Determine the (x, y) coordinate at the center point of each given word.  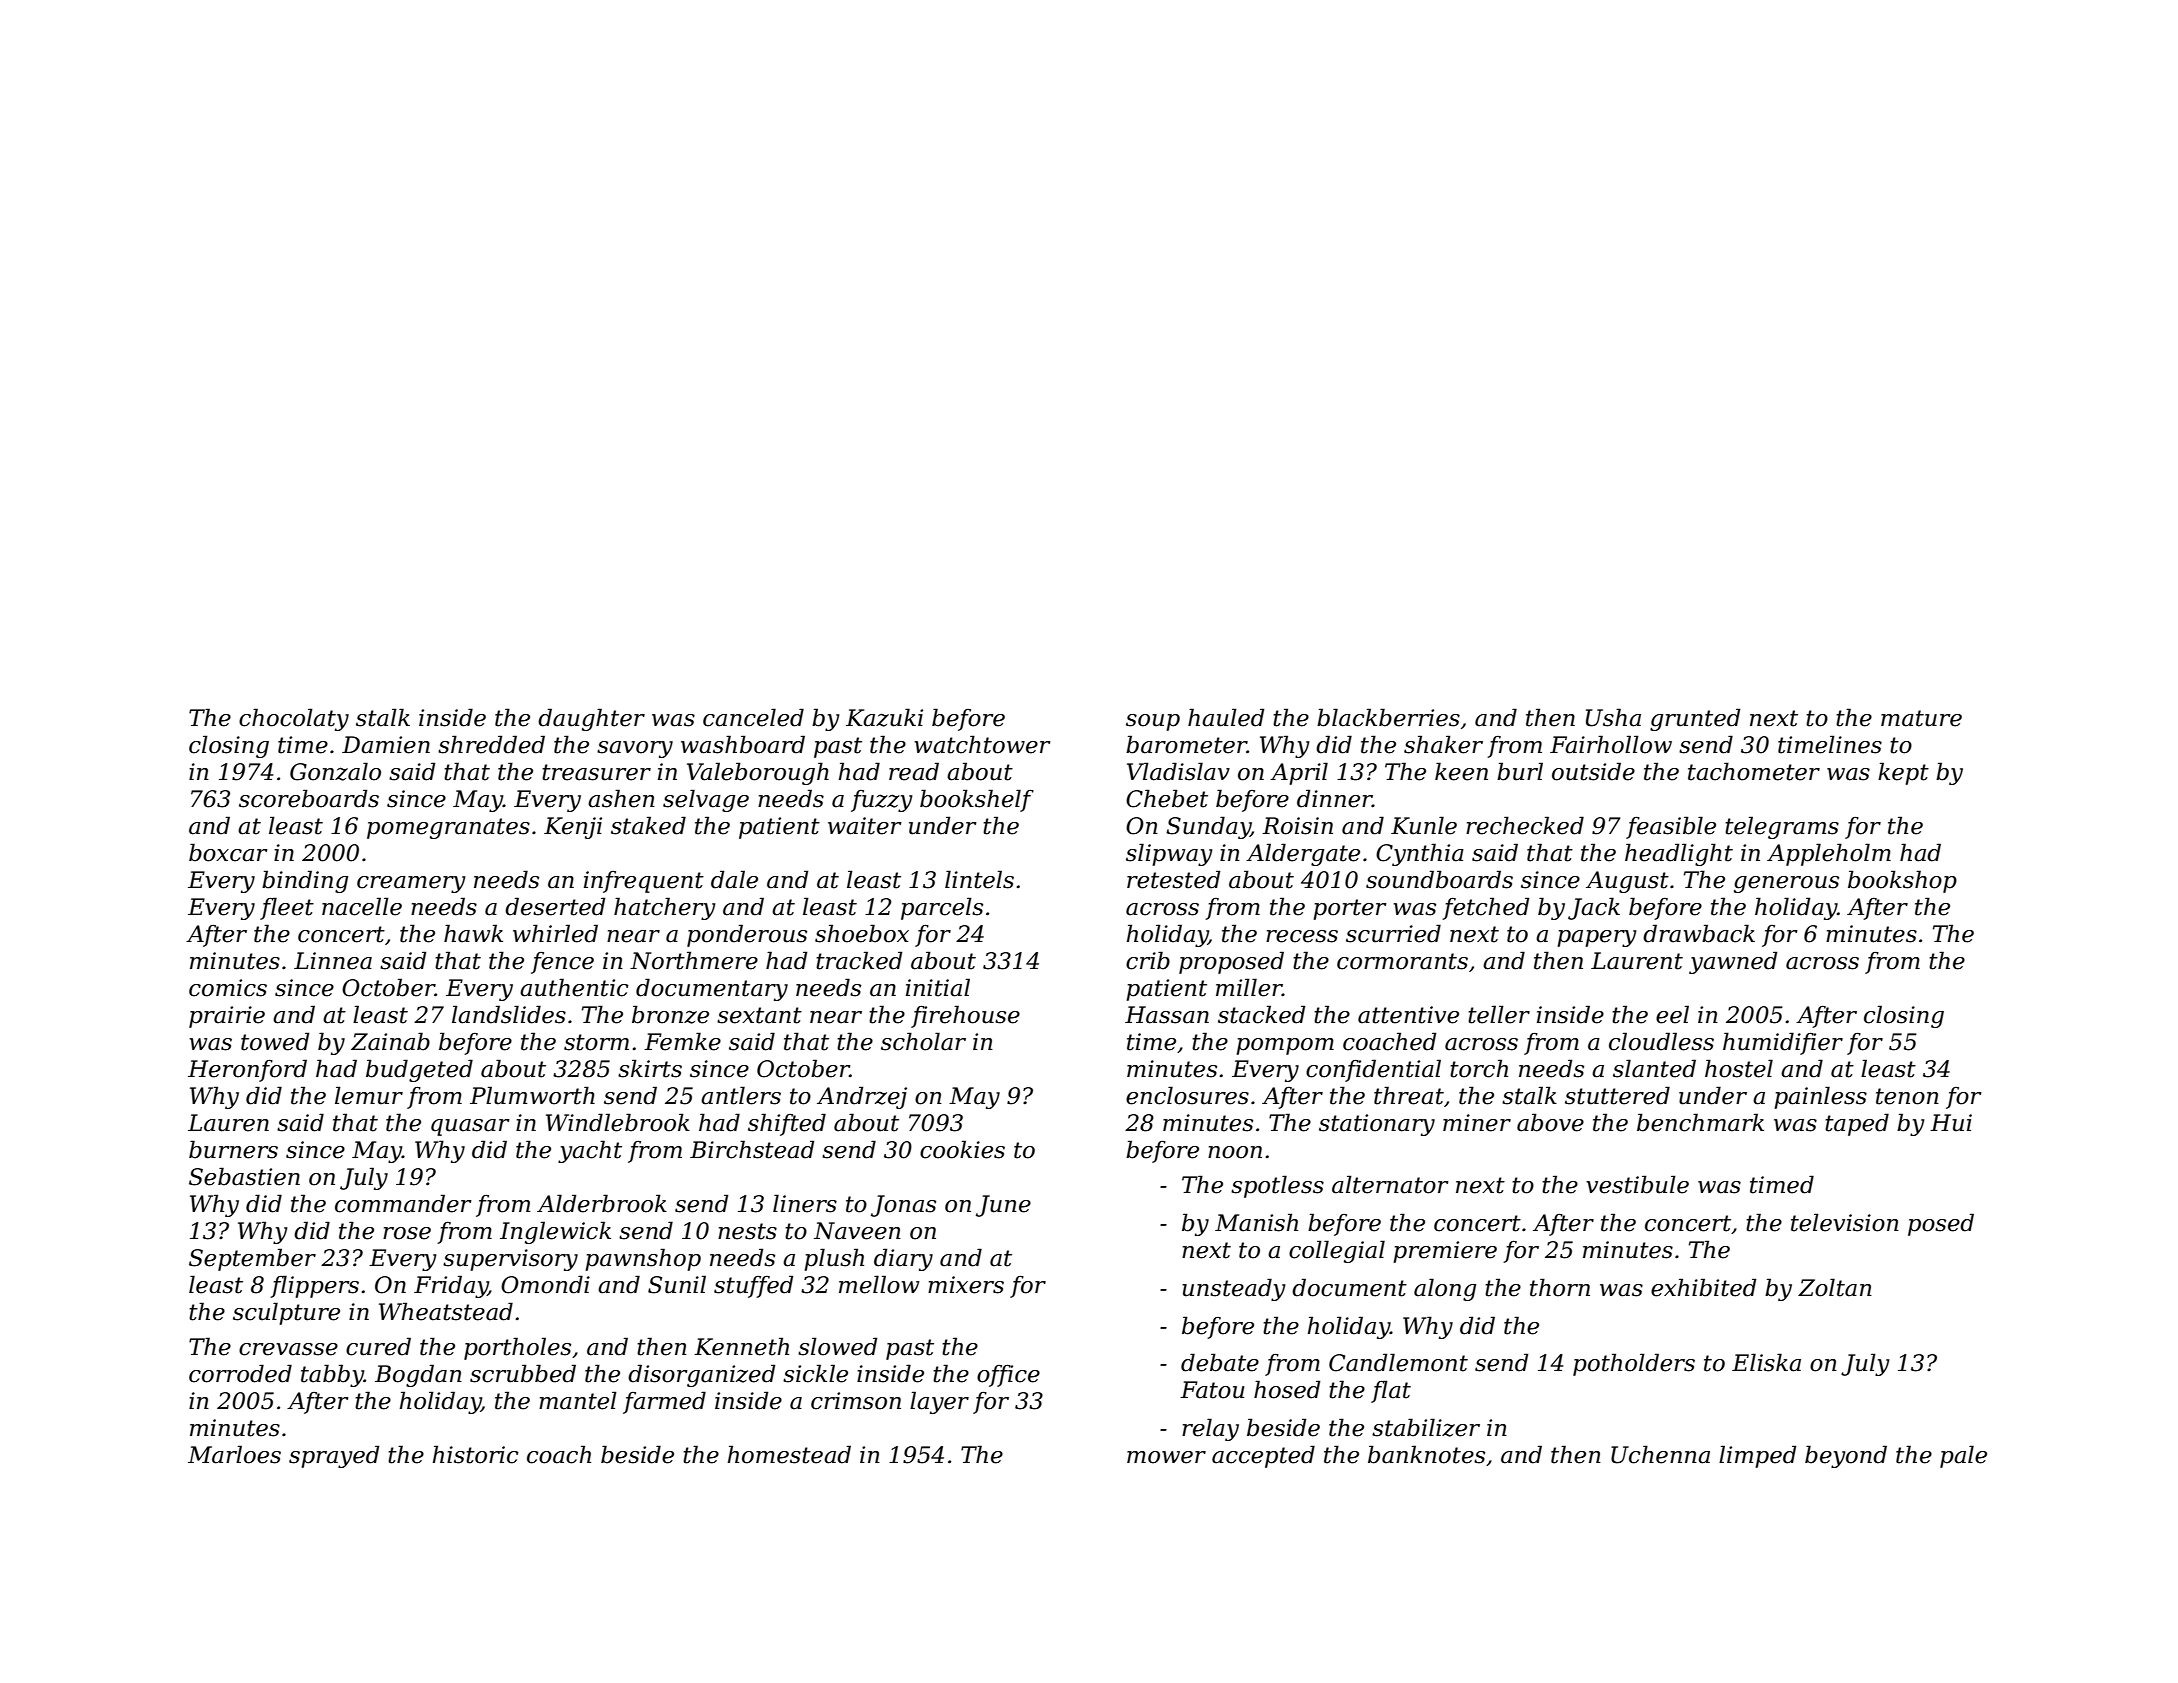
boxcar (228, 852)
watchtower (983, 744)
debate (1220, 1362)
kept (1903, 773)
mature (1921, 718)
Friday (451, 1286)
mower (1166, 1457)
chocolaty (294, 719)
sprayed (334, 1456)
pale (1963, 1456)
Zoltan (1835, 1287)
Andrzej (862, 1097)
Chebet (1167, 798)
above (1550, 1122)
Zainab (390, 1041)
